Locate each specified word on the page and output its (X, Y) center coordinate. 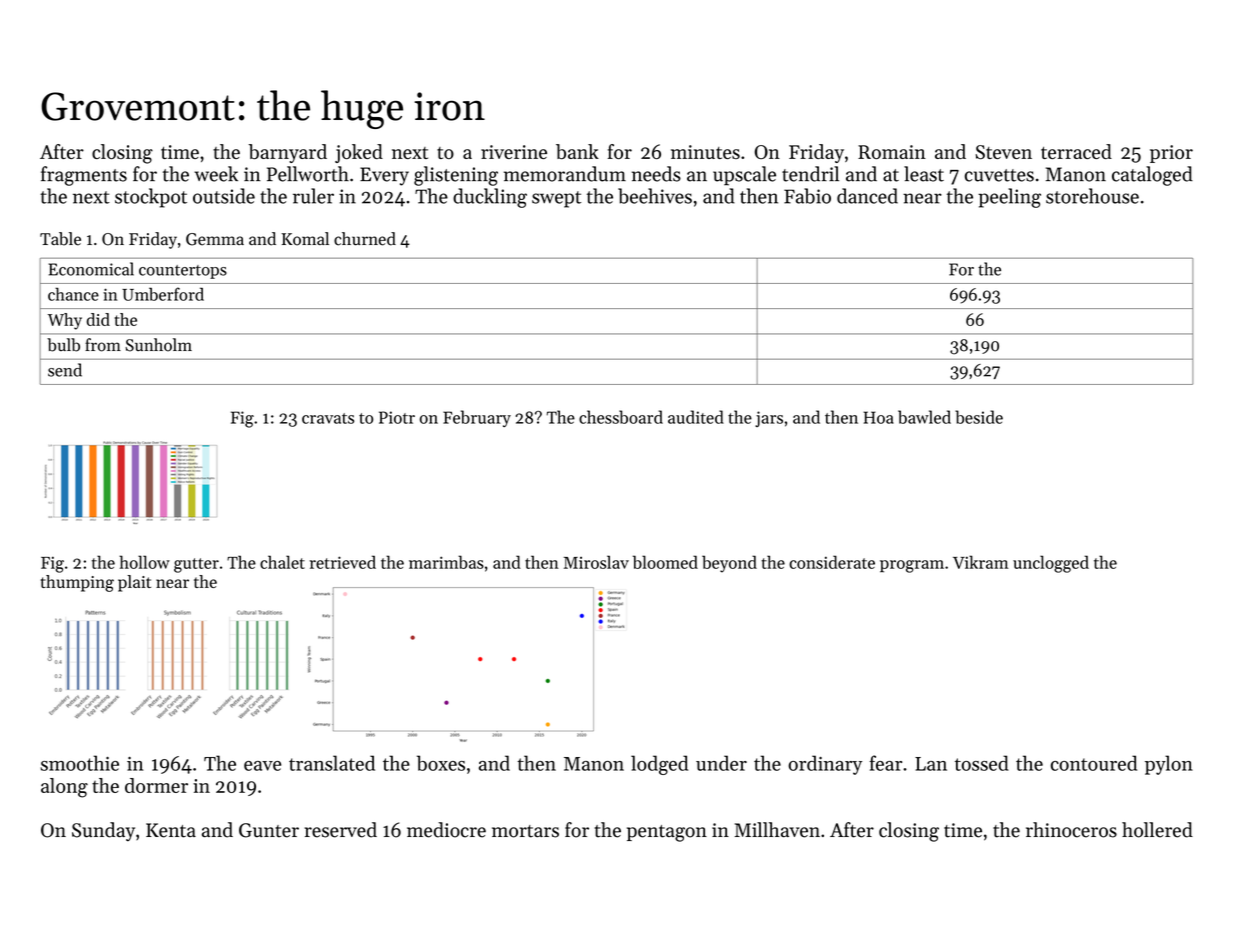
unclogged (1051, 564)
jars (769, 419)
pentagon (667, 833)
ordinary (825, 765)
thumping (77, 583)
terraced (1076, 151)
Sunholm (158, 345)
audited (696, 417)
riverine (514, 152)
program (912, 566)
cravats (328, 418)
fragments (84, 176)
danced (867, 196)
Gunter (269, 830)
